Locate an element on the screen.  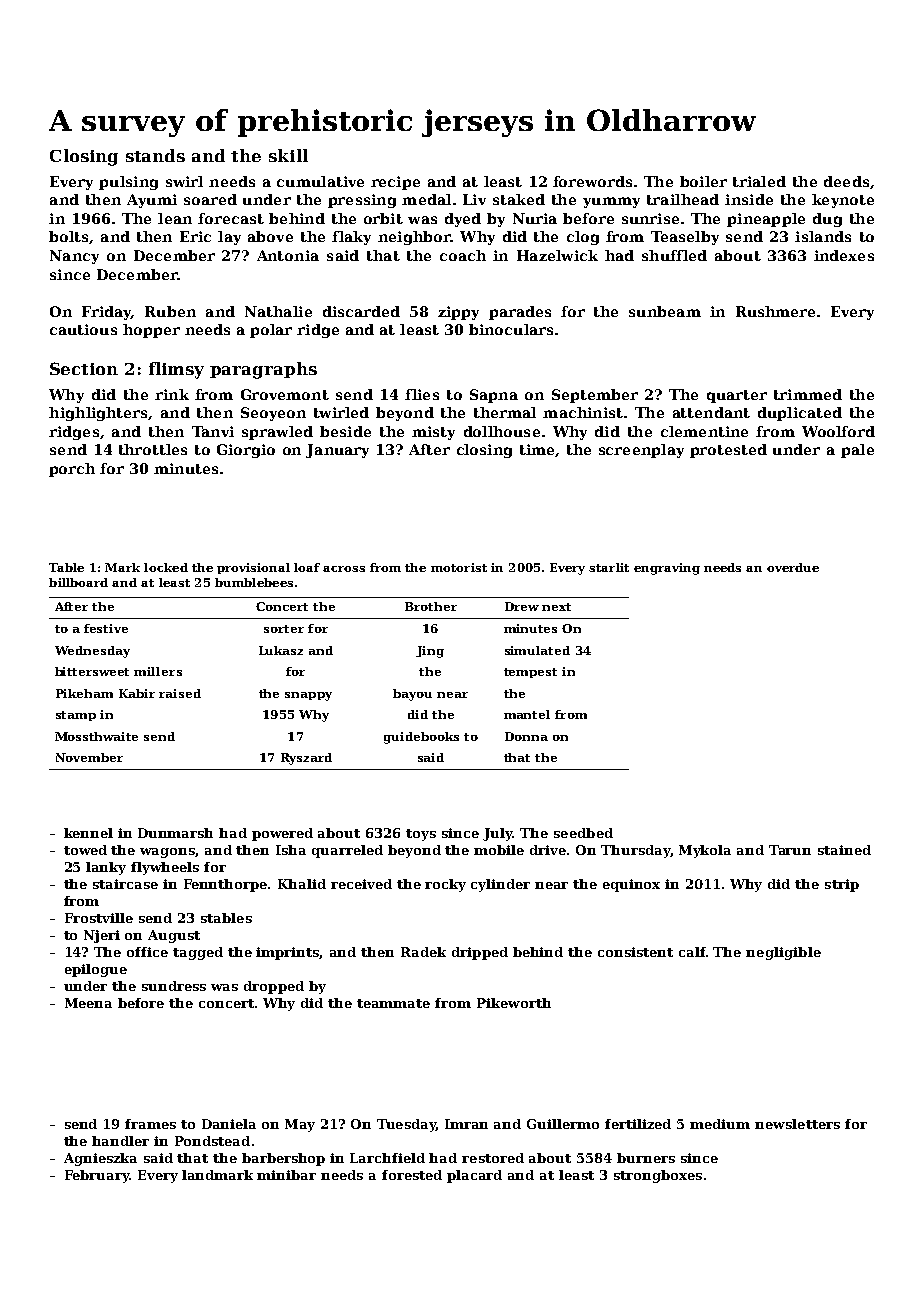
Frostville is located at coordinates (99, 918).
